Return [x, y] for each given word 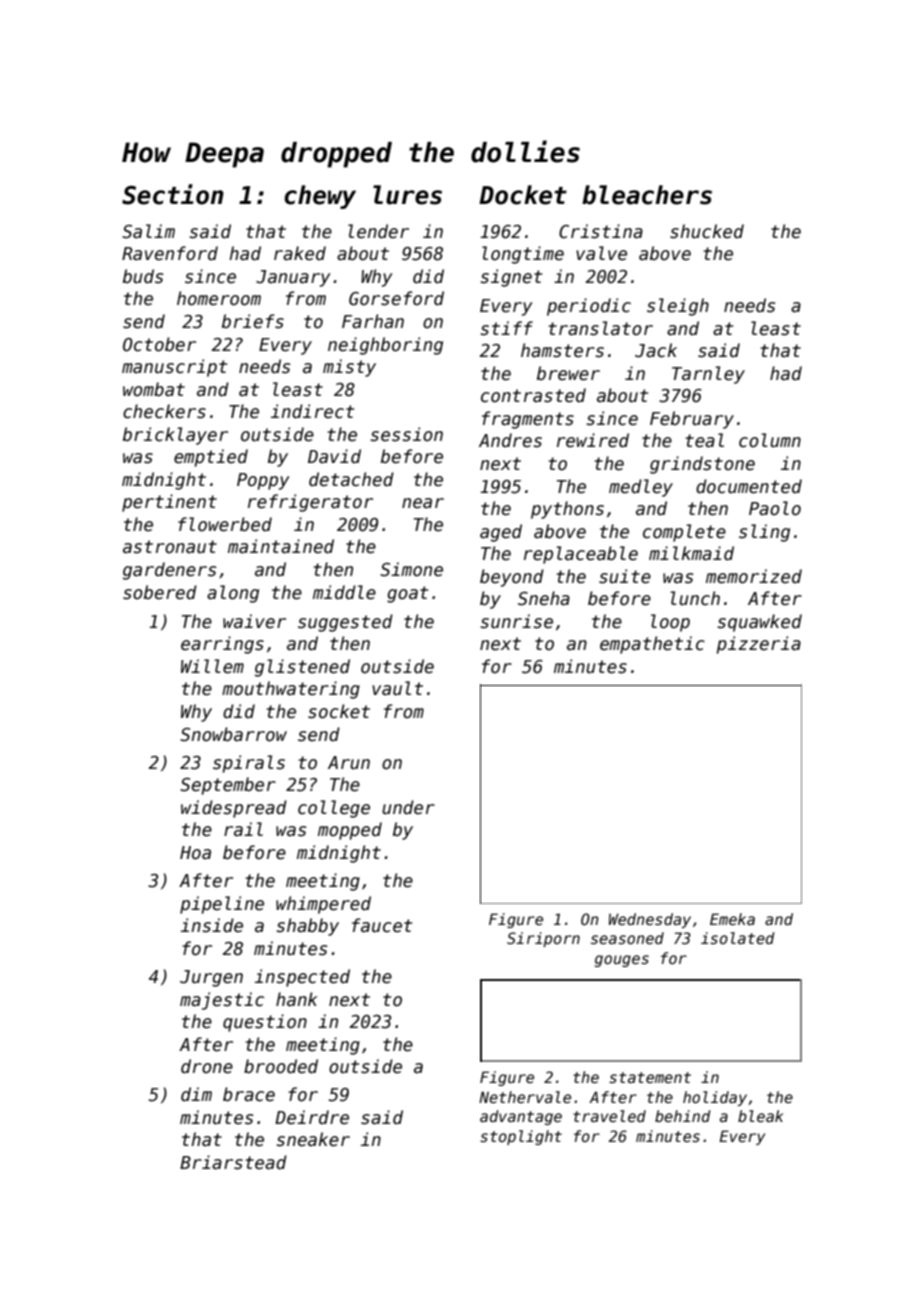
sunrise [516, 621]
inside [212, 925]
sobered [160, 592]
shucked [707, 231]
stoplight [521, 1137]
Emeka [732, 919]
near [423, 503]
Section [173, 194]
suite [625, 576]
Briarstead [233, 1162]
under [408, 807]
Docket [523, 195]
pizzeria [759, 645]
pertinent [169, 503]
